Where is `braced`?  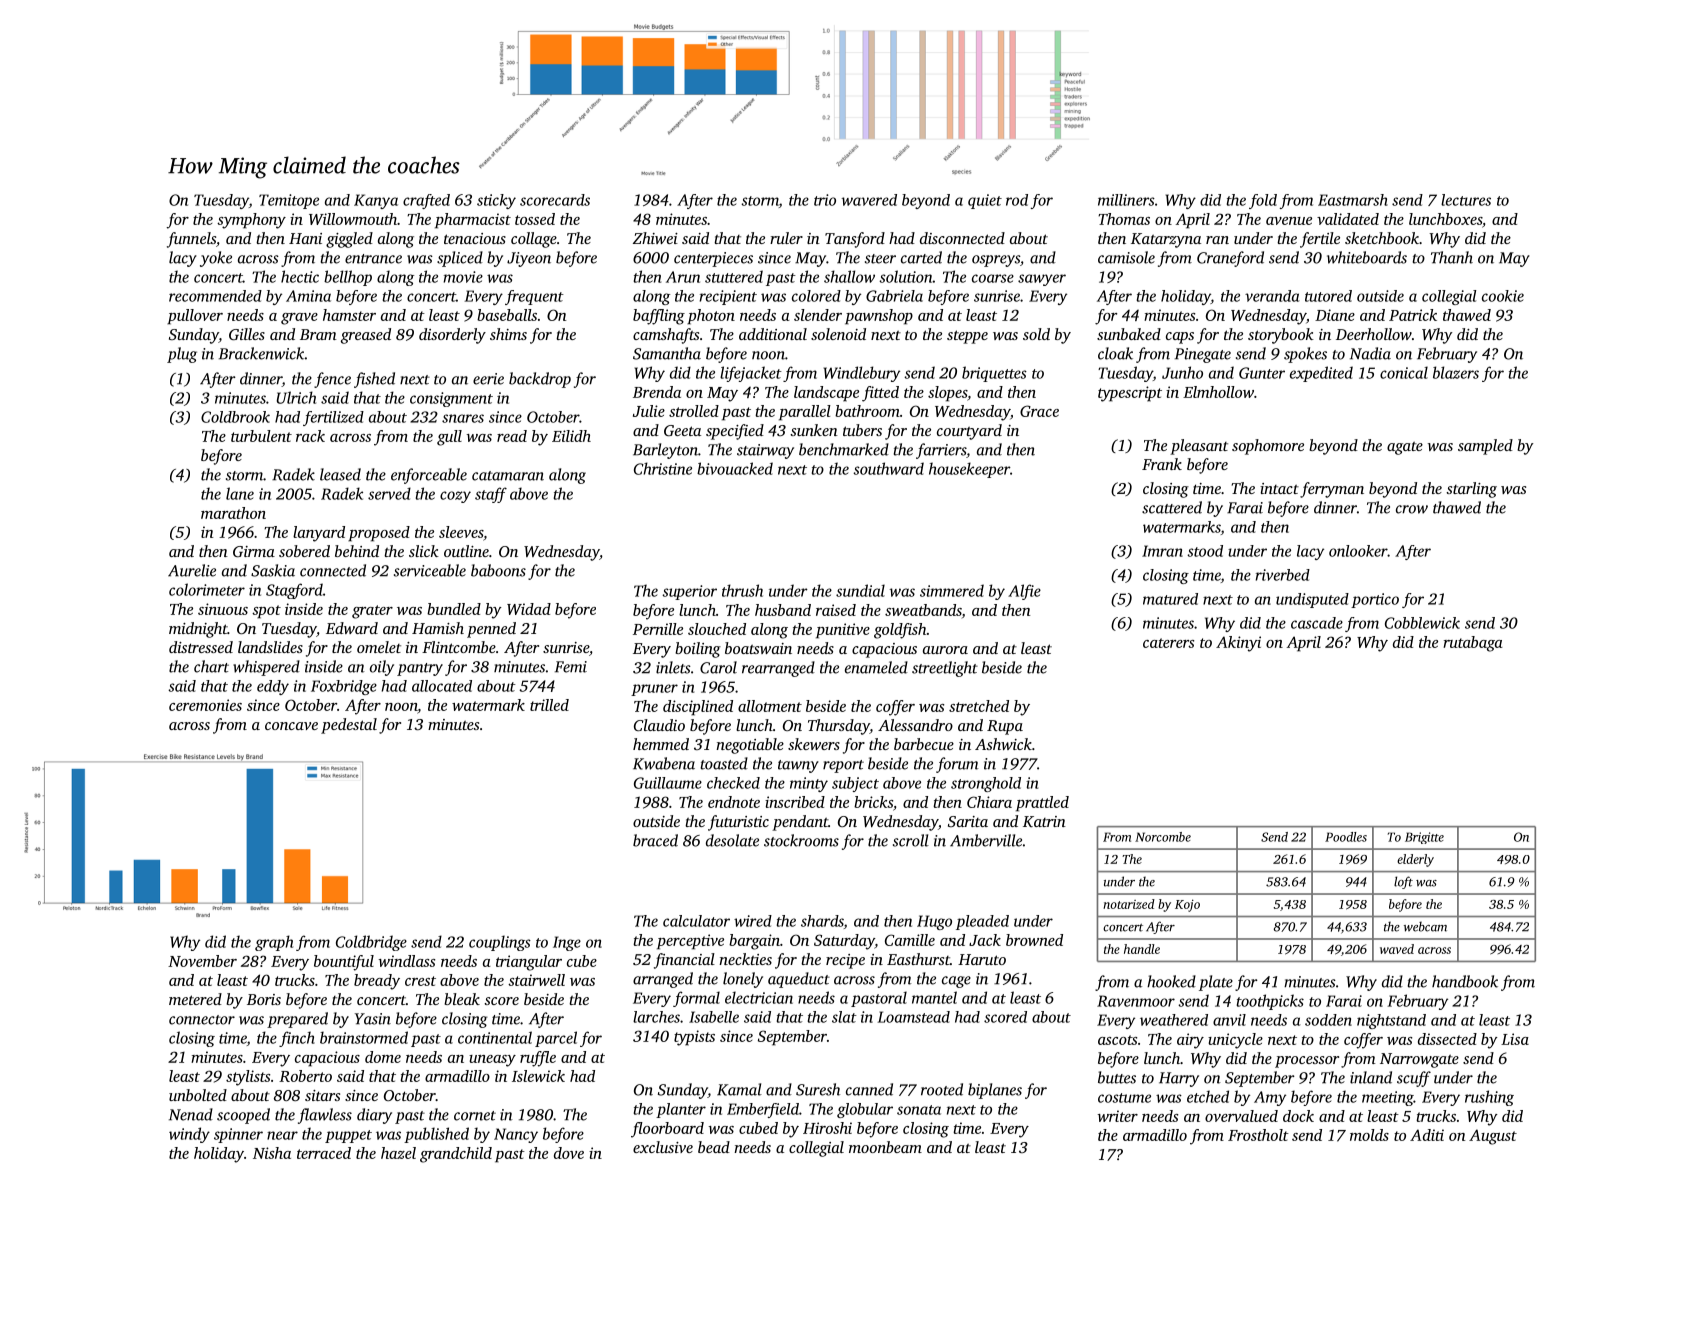
braced is located at coordinates (655, 840).
